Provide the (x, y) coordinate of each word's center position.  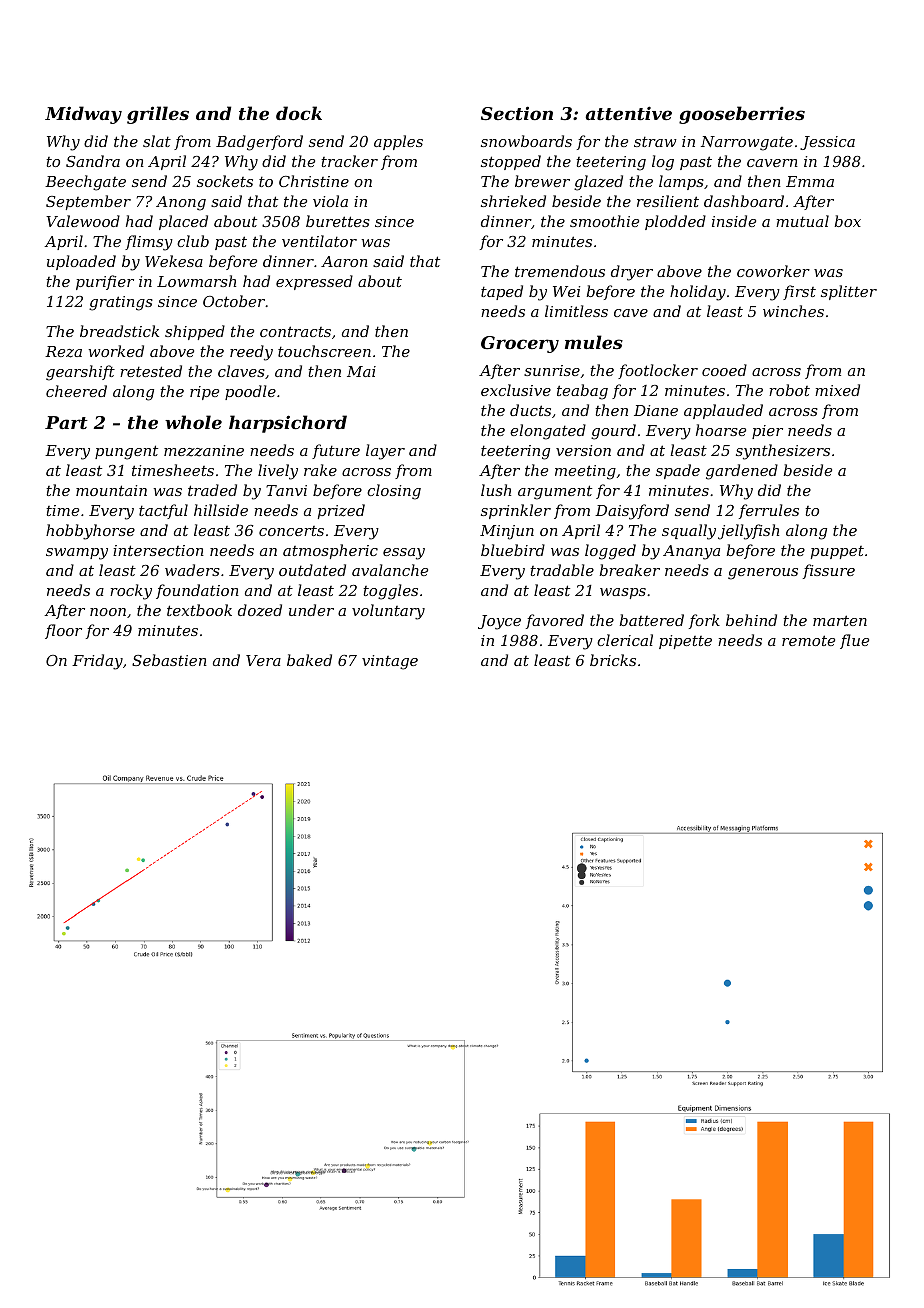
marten (840, 620)
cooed (724, 370)
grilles (158, 115)
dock (299, 113)
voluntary (388, 612)
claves (241, 371)
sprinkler (516, 511)
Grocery (520, 344)
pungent (126, 452)
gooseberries (742, 115)
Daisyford (632, 512)
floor (63, 631)
